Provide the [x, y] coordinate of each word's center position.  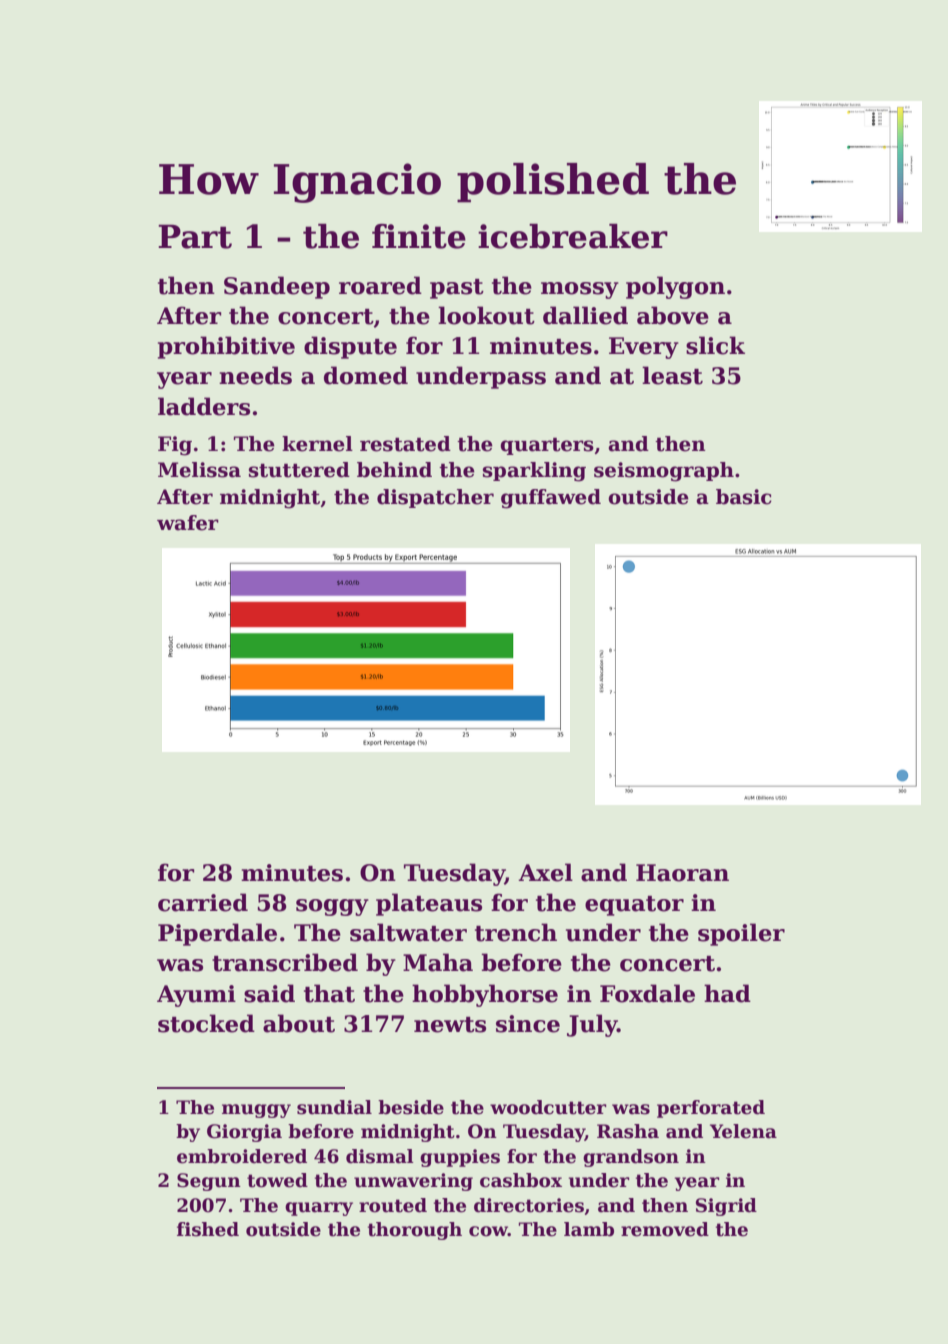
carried [203, 902]
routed [393, 1205]
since [528, 1024]
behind [394, 470]
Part [195, 236]
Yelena [743, 1131]
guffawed [551, 499]
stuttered [299, 470]
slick [715, 345]
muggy [256, 1111]
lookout [486, 315]
